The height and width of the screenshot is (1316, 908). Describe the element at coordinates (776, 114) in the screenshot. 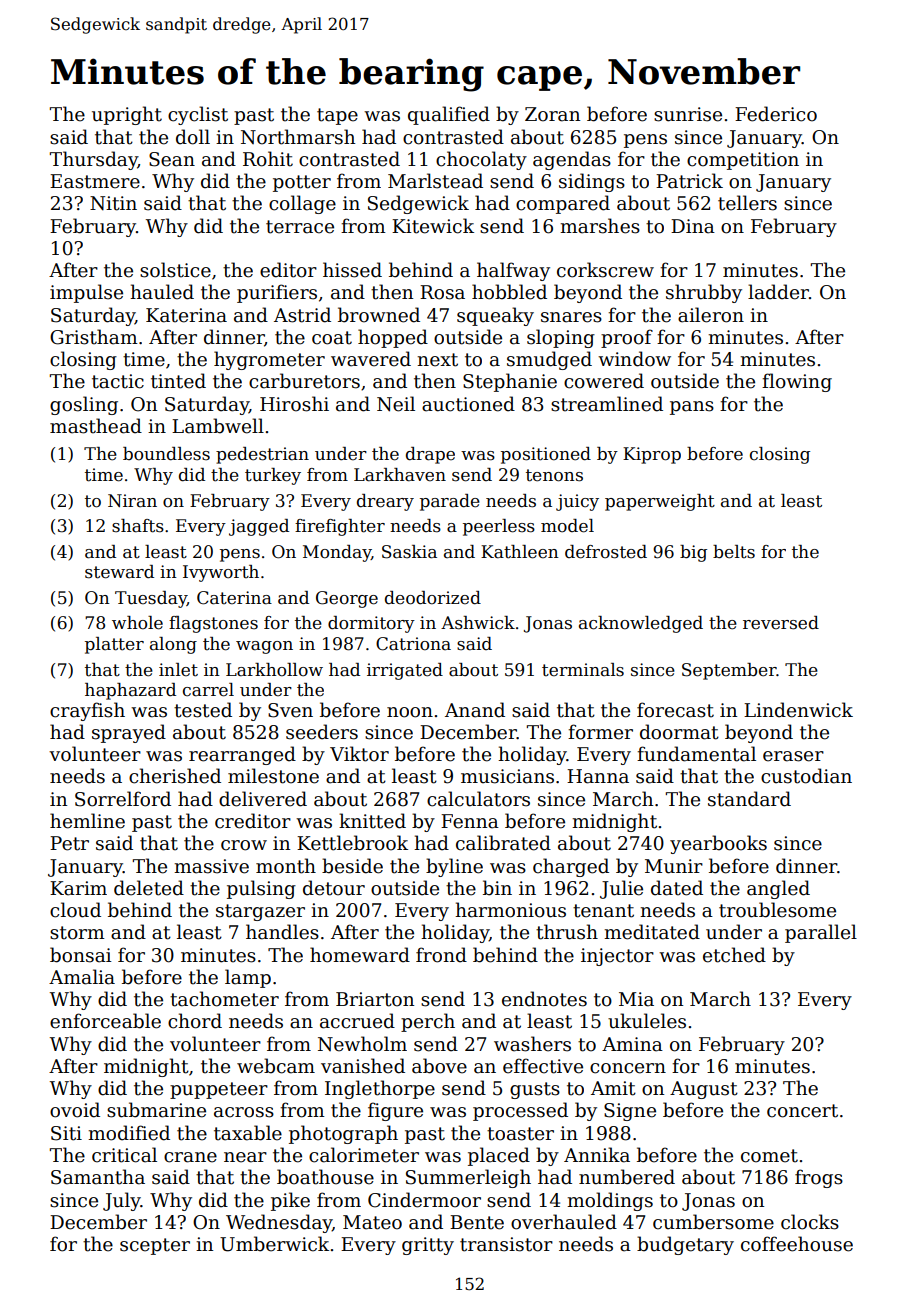

I see `Federico` at that location.
